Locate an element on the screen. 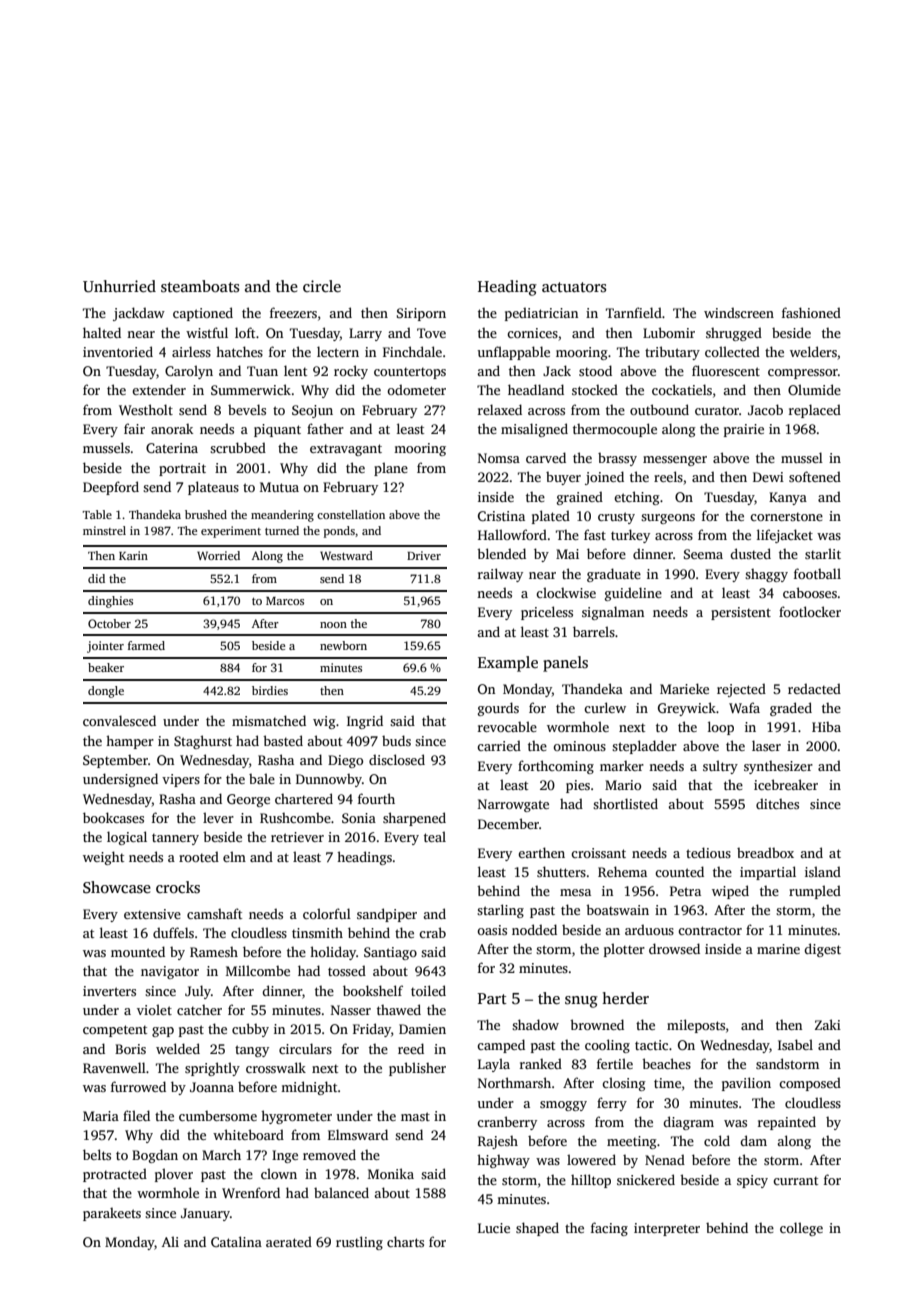 The width and height of the screenshot is (924, 1308). counted is located at coordinates (679, 871).
